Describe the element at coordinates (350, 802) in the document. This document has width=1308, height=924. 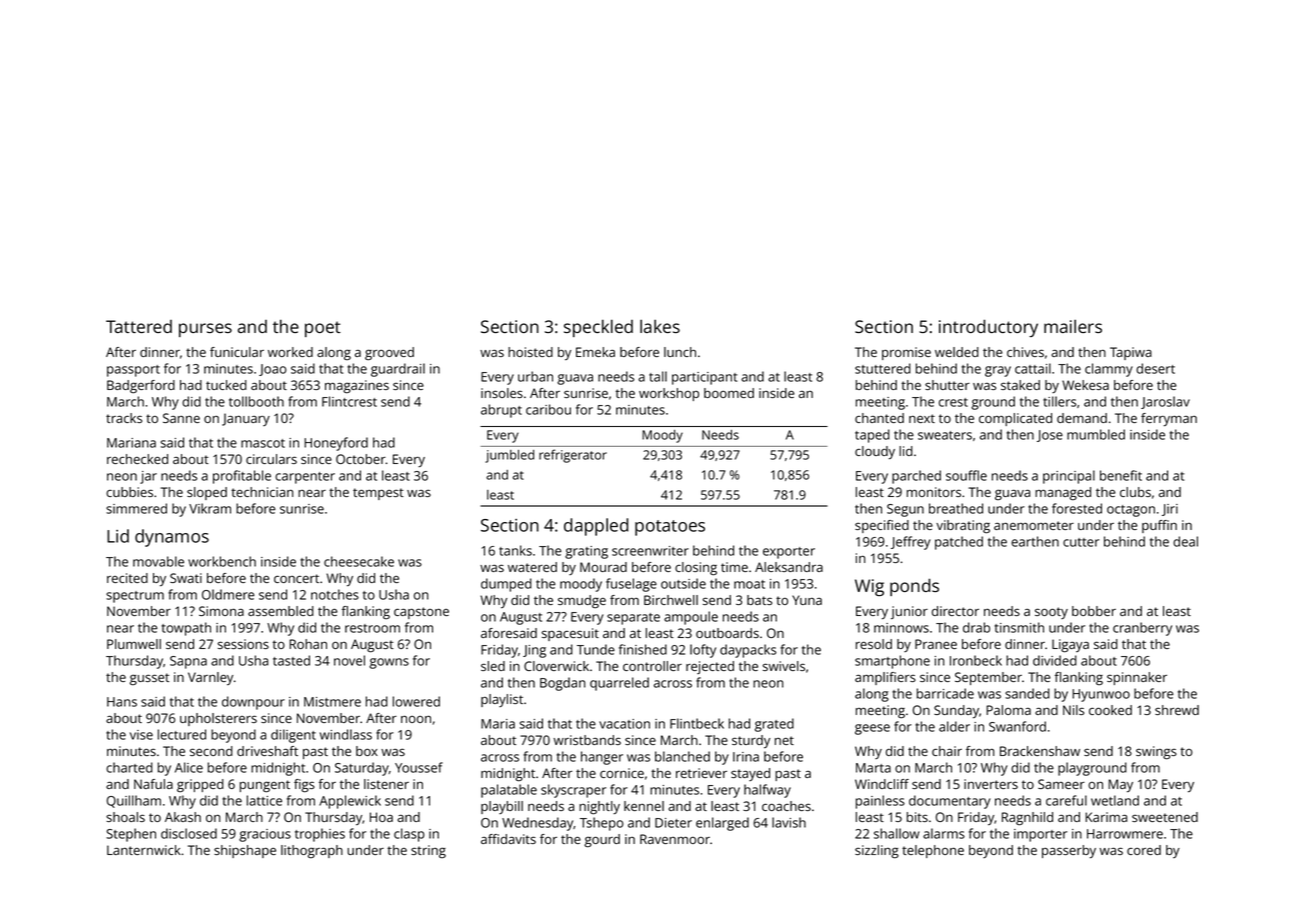
I see `Applewick` at that location.
